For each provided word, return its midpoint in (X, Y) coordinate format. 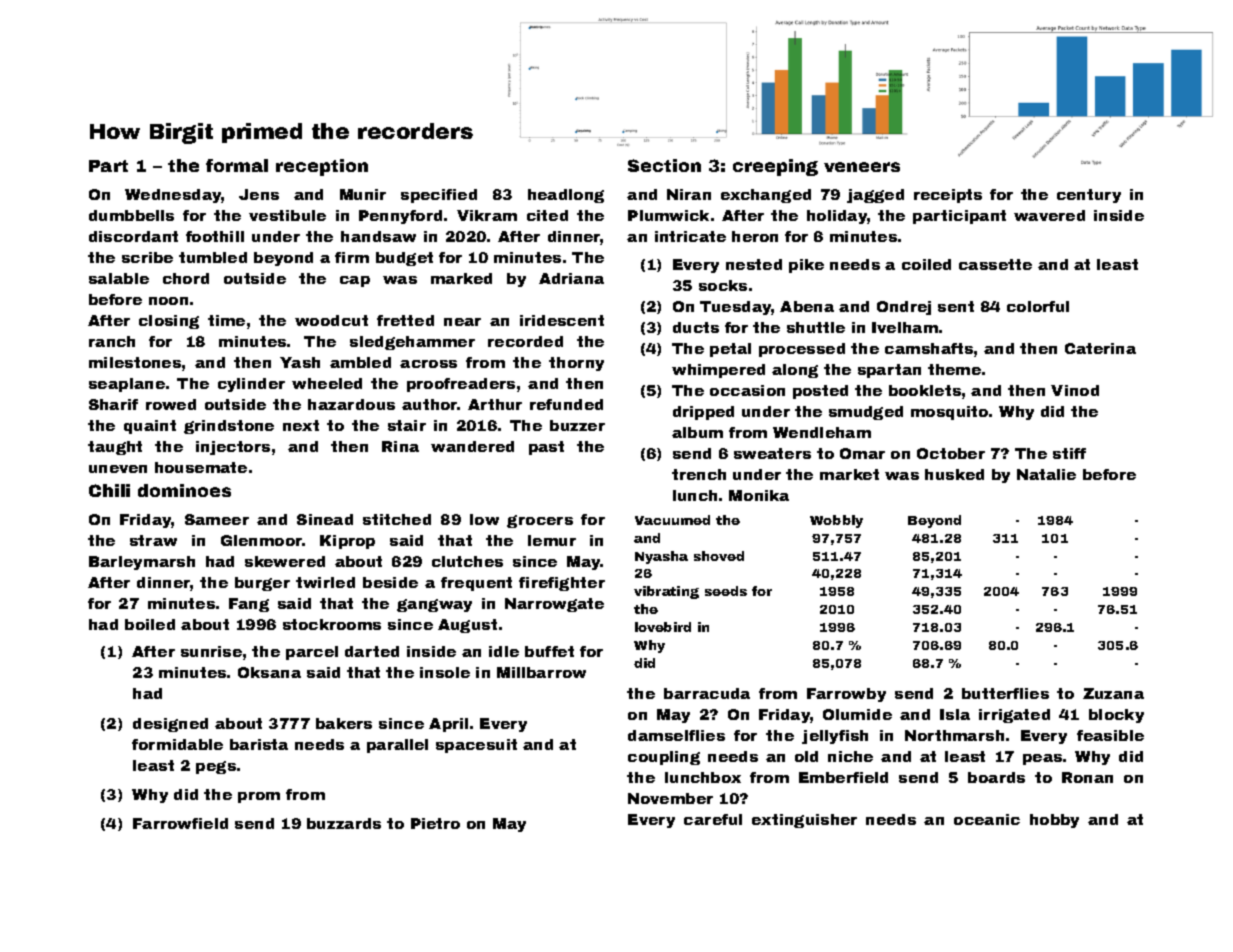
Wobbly (836, 521)
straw (153, 540)
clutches (467, 561)
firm (352, 257)
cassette (995, 264)
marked (461, 278)
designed (170, 725)
